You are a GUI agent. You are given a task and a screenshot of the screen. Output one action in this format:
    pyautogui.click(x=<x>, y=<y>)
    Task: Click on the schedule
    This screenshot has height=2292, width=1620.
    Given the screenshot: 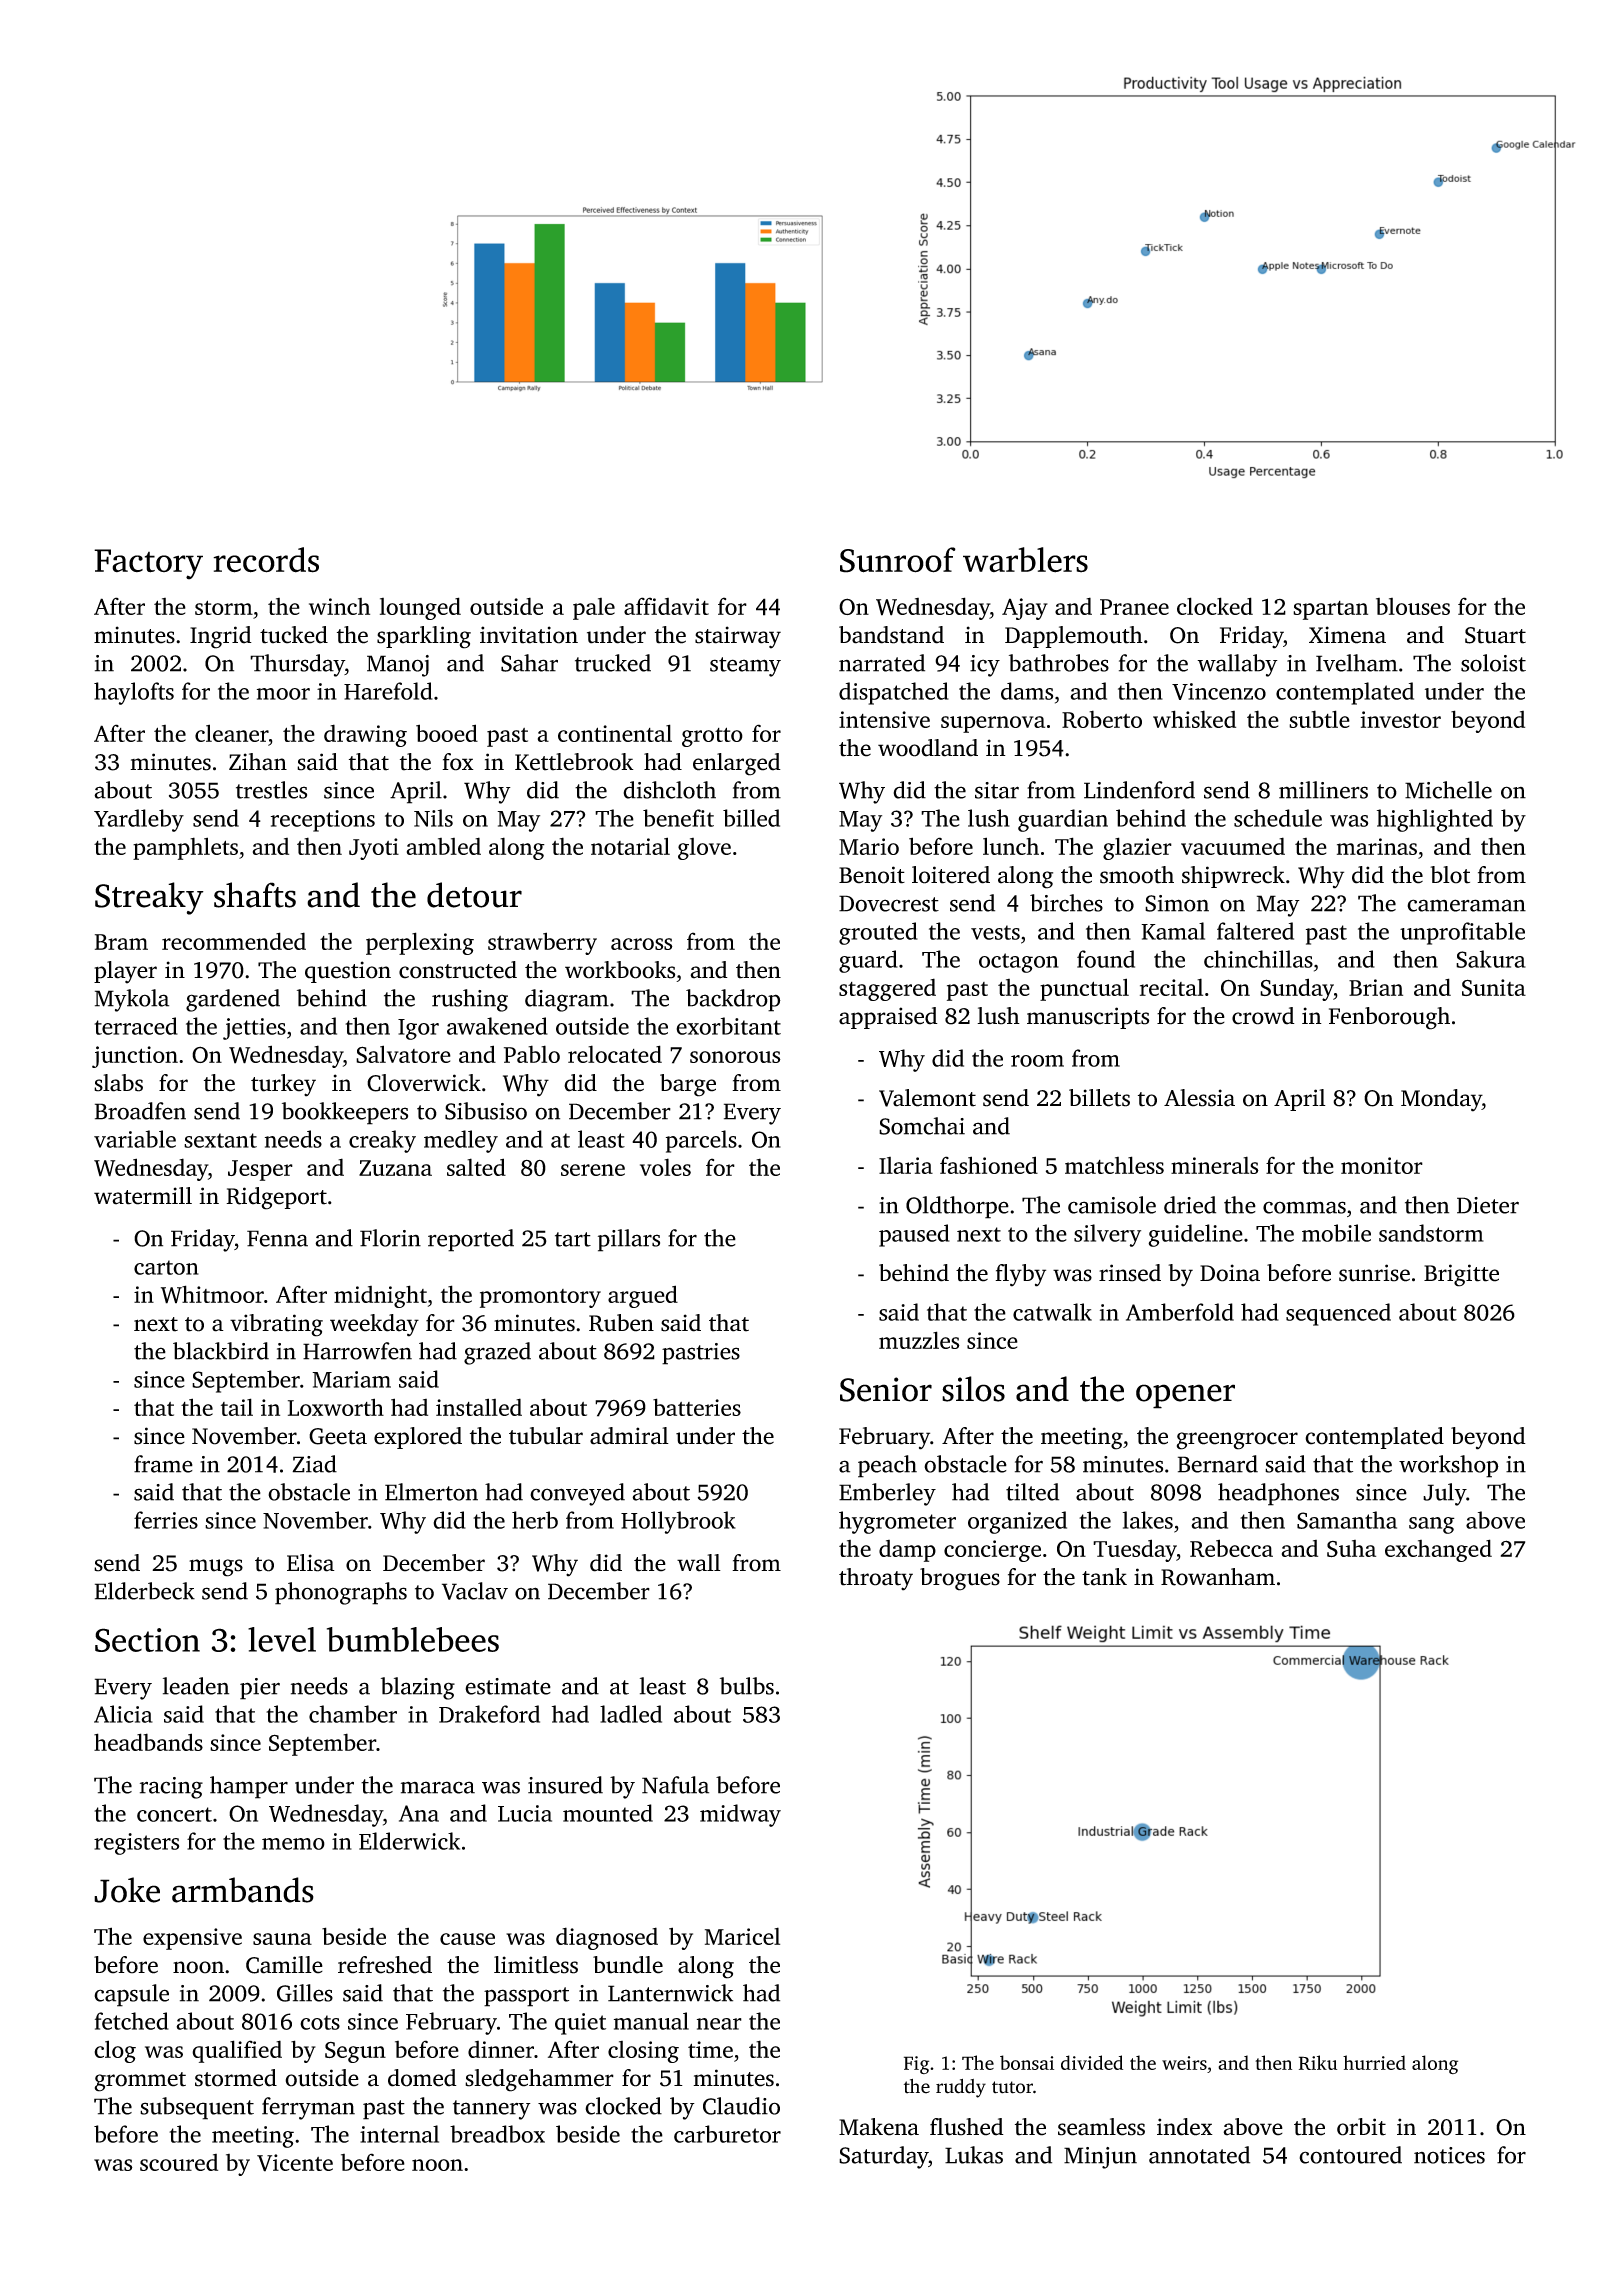 What is the action you would take?
    pyautogui.click(x=1278, y=818)
